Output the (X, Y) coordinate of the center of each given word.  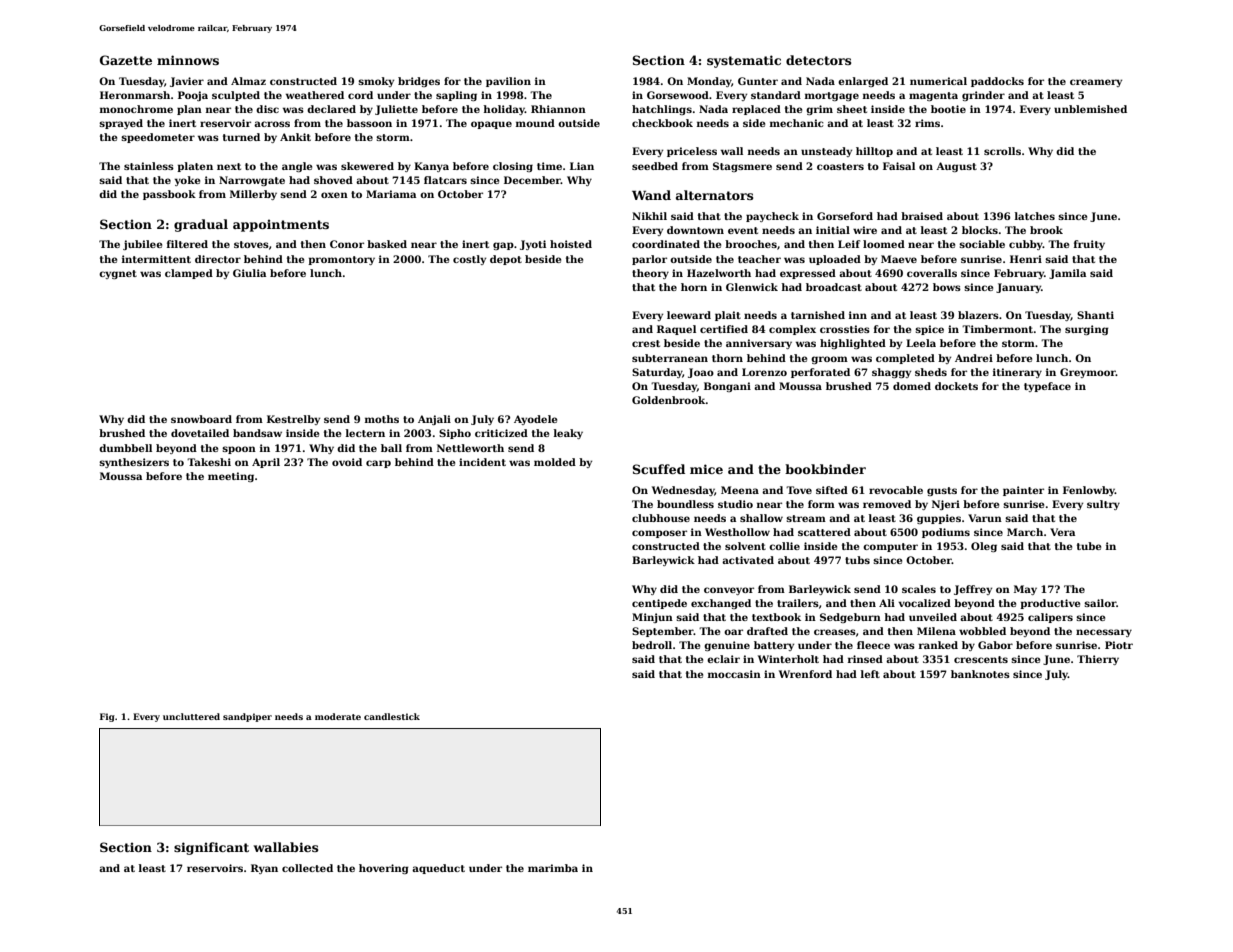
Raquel (676, 330)
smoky (376, 82)
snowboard (201, 419)
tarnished (818, 315)
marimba (553, 868)
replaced (756, 110)
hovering (384, 869)
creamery (1096, 83)
